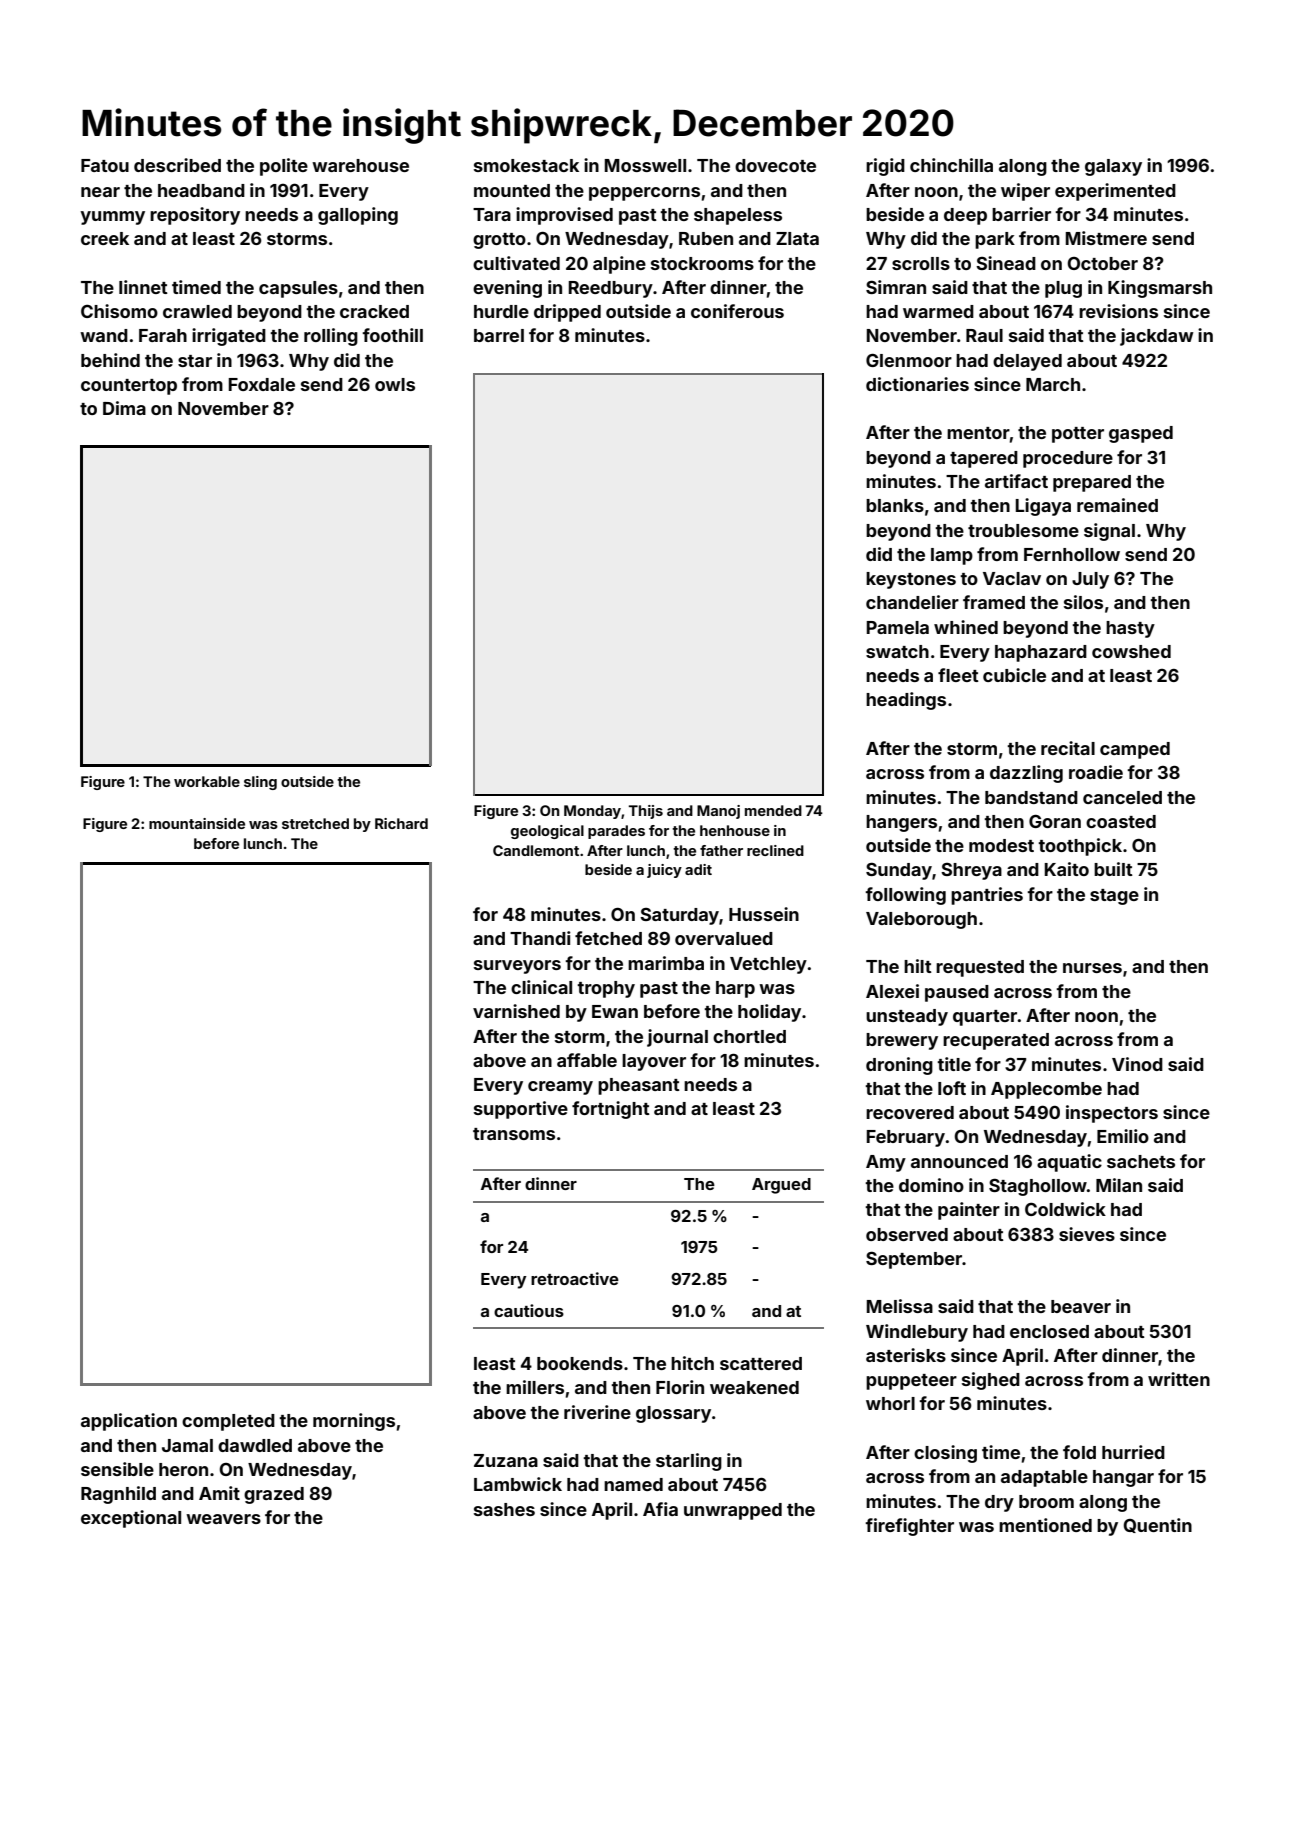  What do you see at coordinates (521, 1110) in the image?
I see `supportive` at bounding box center [521, 1110].
